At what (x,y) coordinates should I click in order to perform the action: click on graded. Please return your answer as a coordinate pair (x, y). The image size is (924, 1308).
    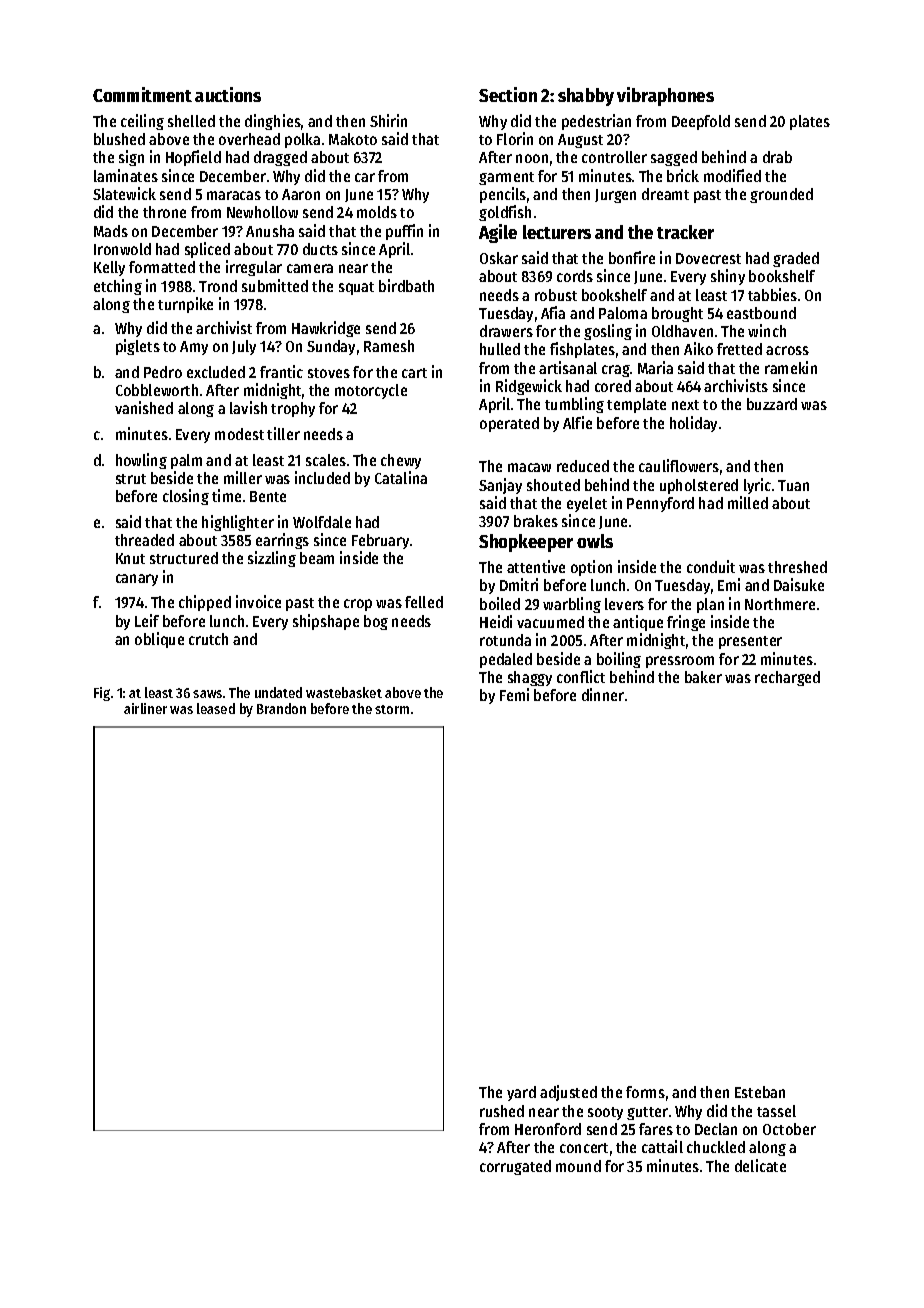
    Looking at the image, I should click on (796, 259).
